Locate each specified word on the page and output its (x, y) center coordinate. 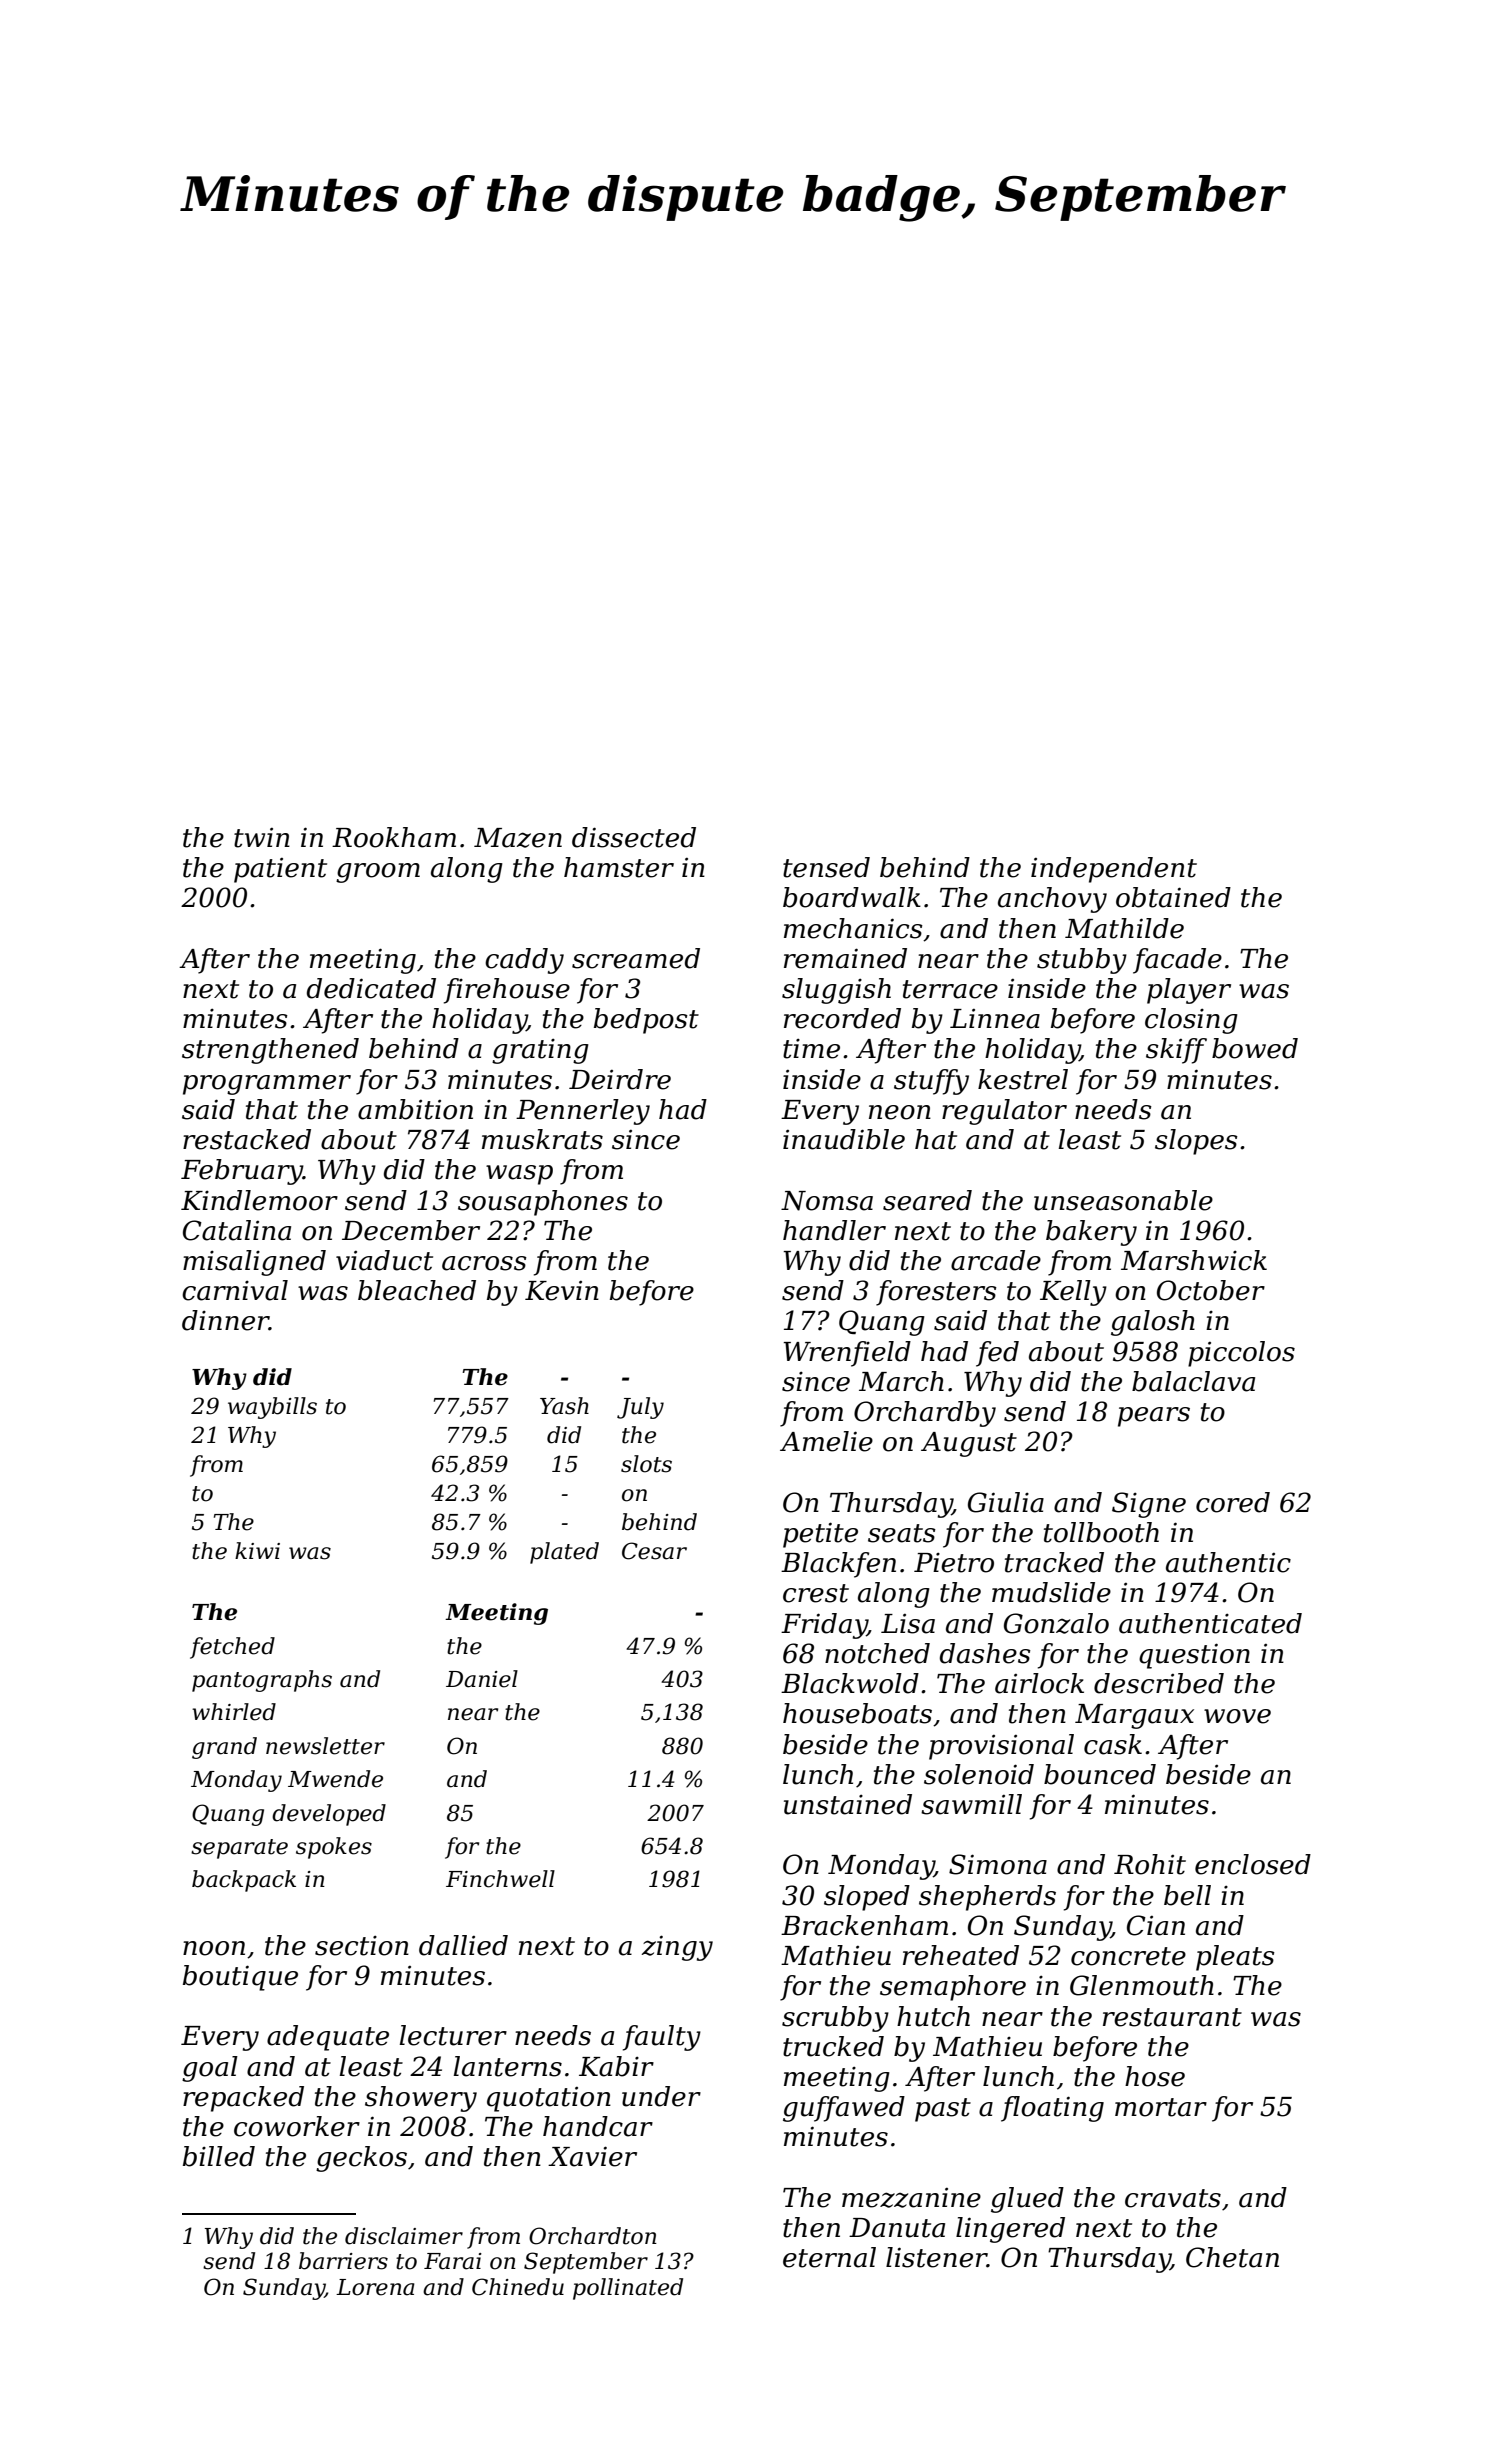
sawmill (971, 1804)
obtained (1173, 897)
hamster (619, 867)
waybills (272, 1408)
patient (280, 870)
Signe (1149, 1505)
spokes (334, 1848)
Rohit (1150, 1864)
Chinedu (518, 2287)
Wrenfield (847, 1354)
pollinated (628, 2289)
